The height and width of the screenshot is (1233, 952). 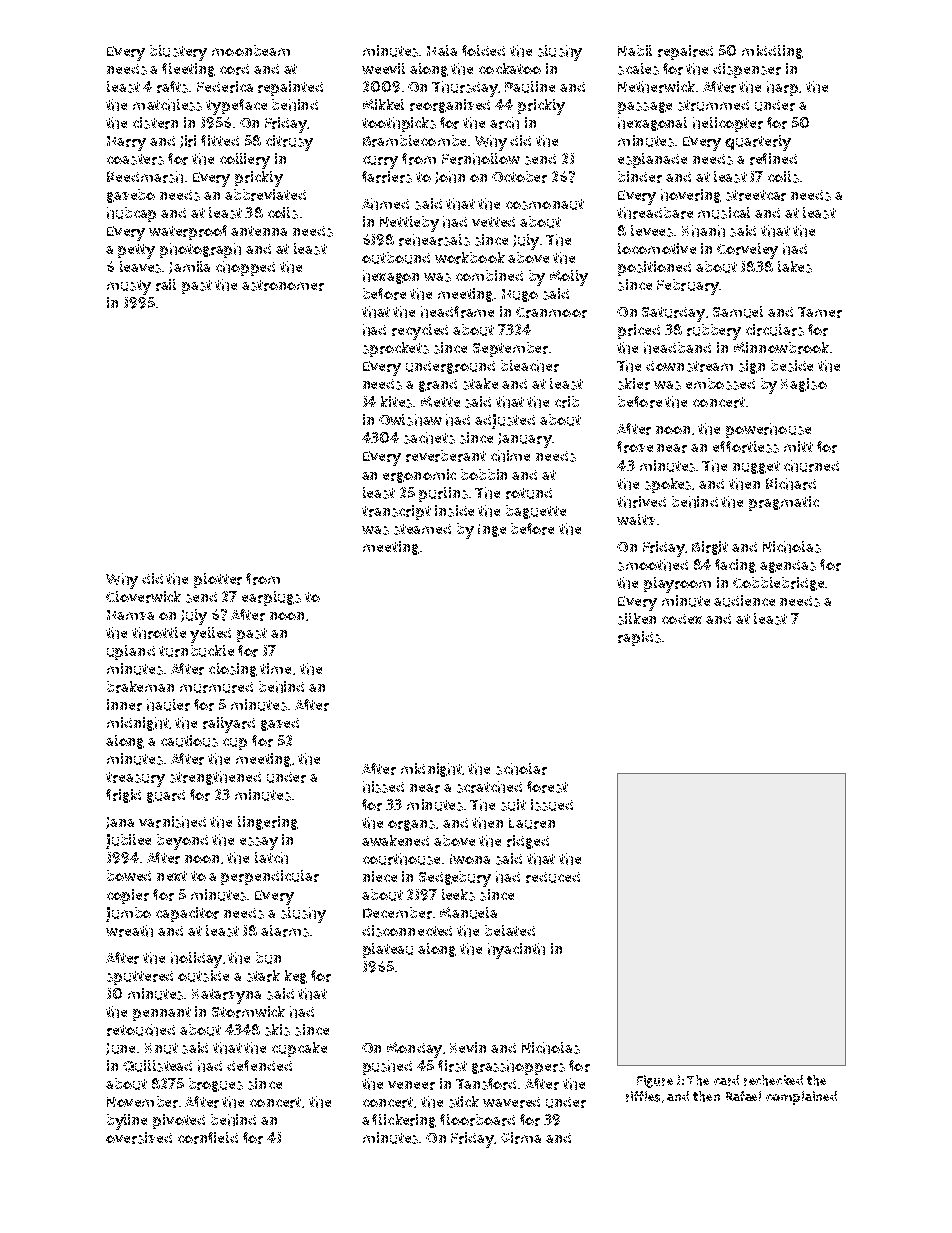 What do you see at coordinates (744, 601) in the screenshot?
I see `audience` at bounding box center [744, 601].
